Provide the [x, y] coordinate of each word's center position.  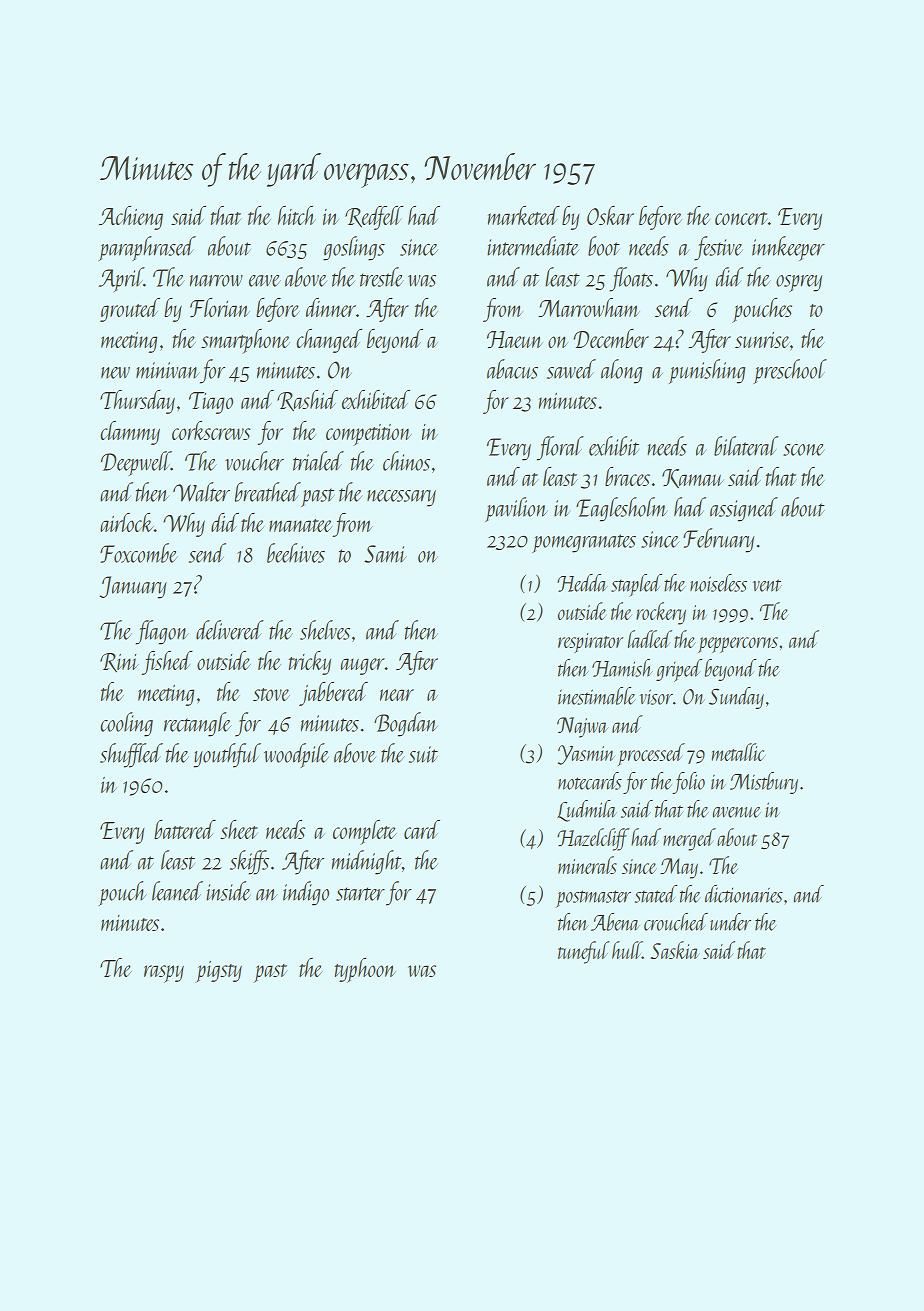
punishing [707, 371]
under [730, 922]
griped [679, 670]
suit [423, 754]
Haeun [515, 339]
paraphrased [147, 248]
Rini [119, 663]
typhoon [365, 970]
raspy [164, 974]
